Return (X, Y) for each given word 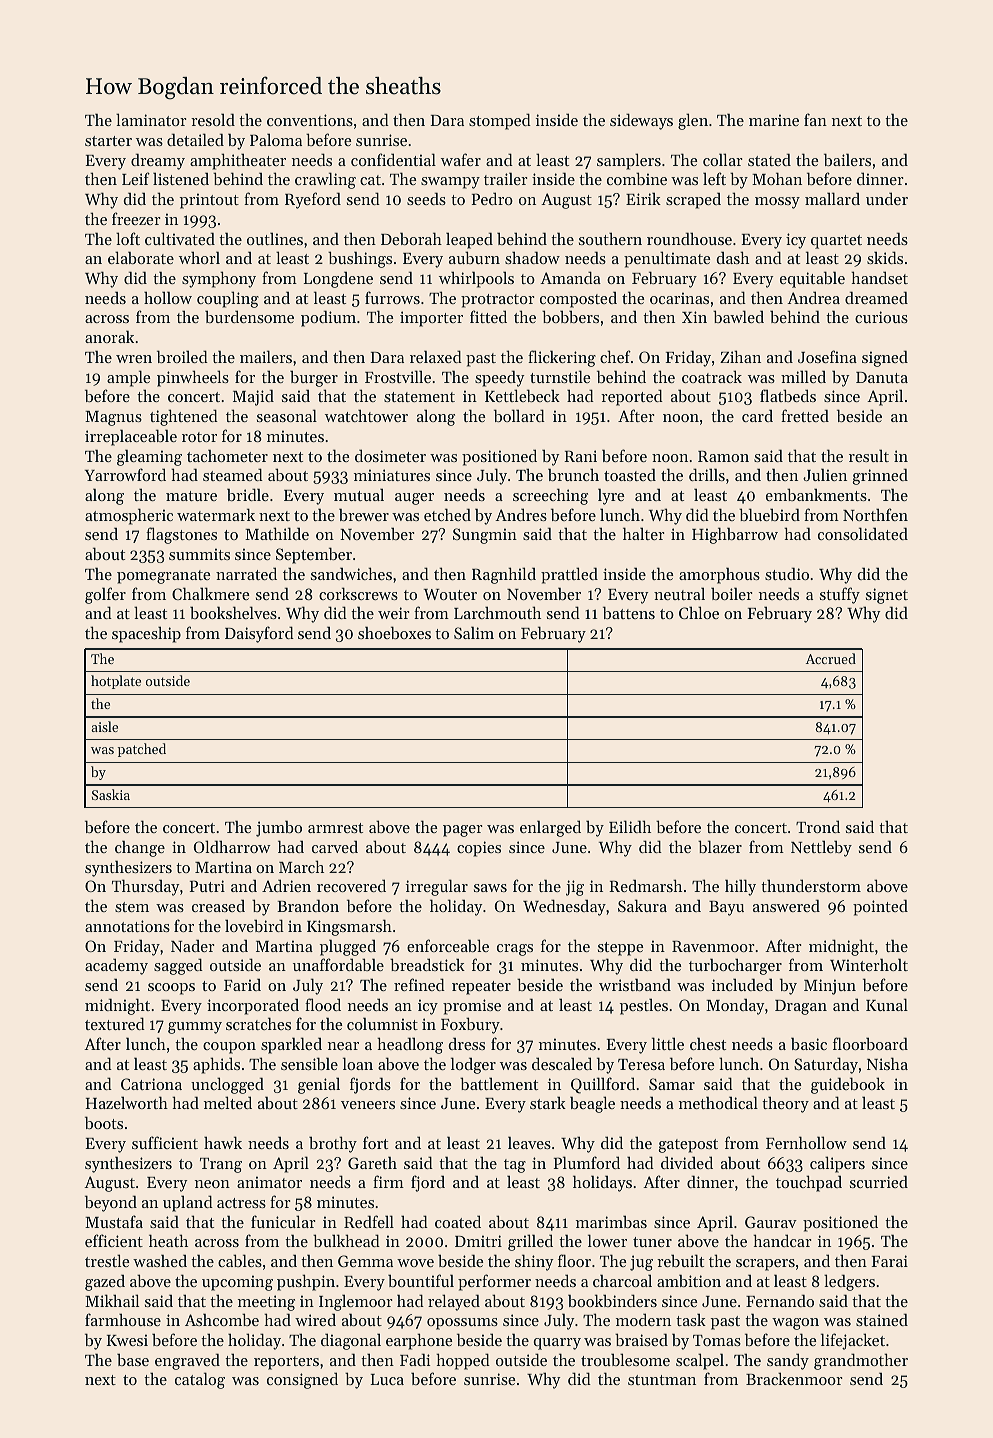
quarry (557, 1344)
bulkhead (346, 1240)
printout (209, 201)
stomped (500, 121)
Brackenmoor (794, 1378)
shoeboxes (394, 632)
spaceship (146, 634)
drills (707, 474)
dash (732, 257)
